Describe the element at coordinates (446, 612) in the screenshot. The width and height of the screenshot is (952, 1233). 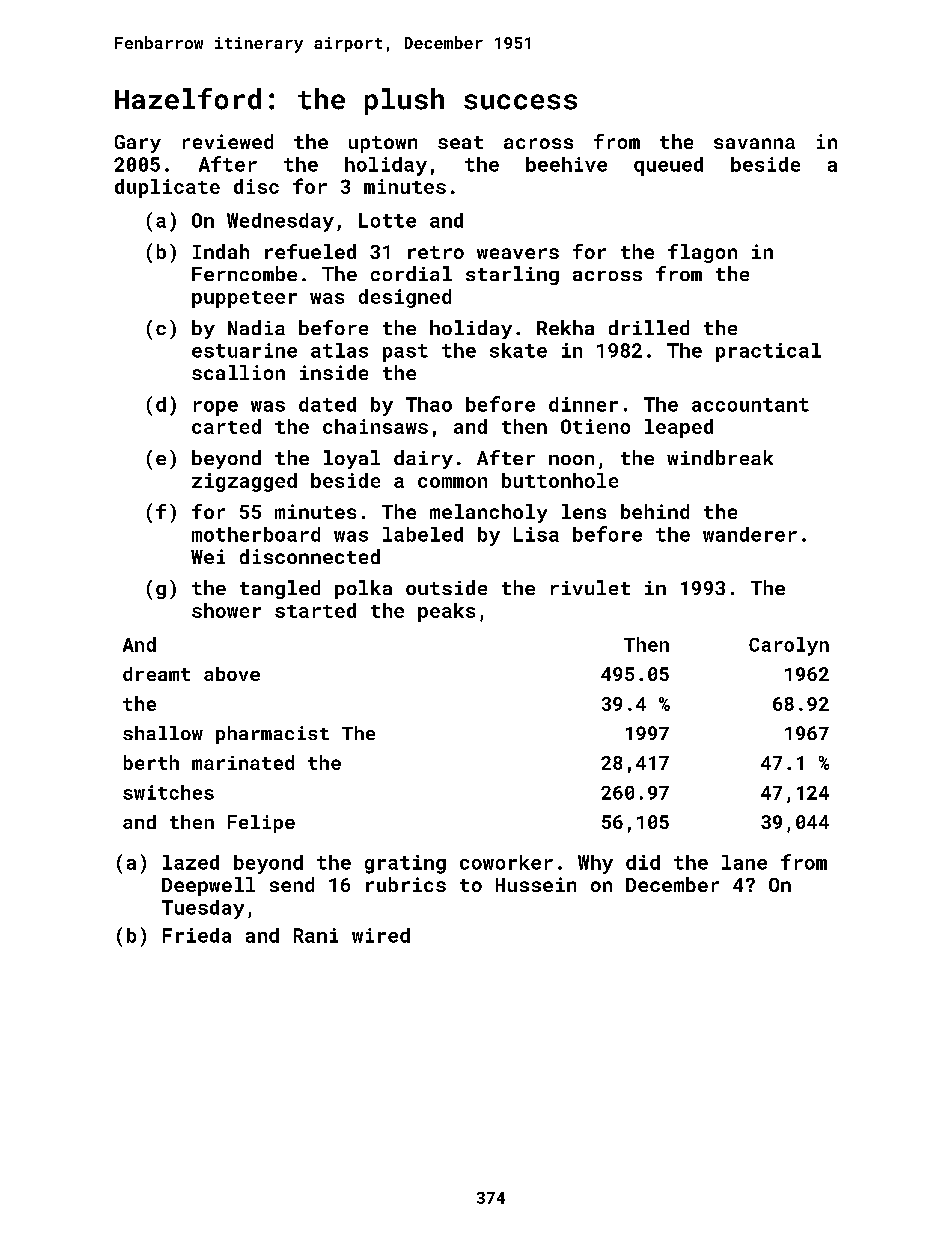
I see `peaks` at that location.
